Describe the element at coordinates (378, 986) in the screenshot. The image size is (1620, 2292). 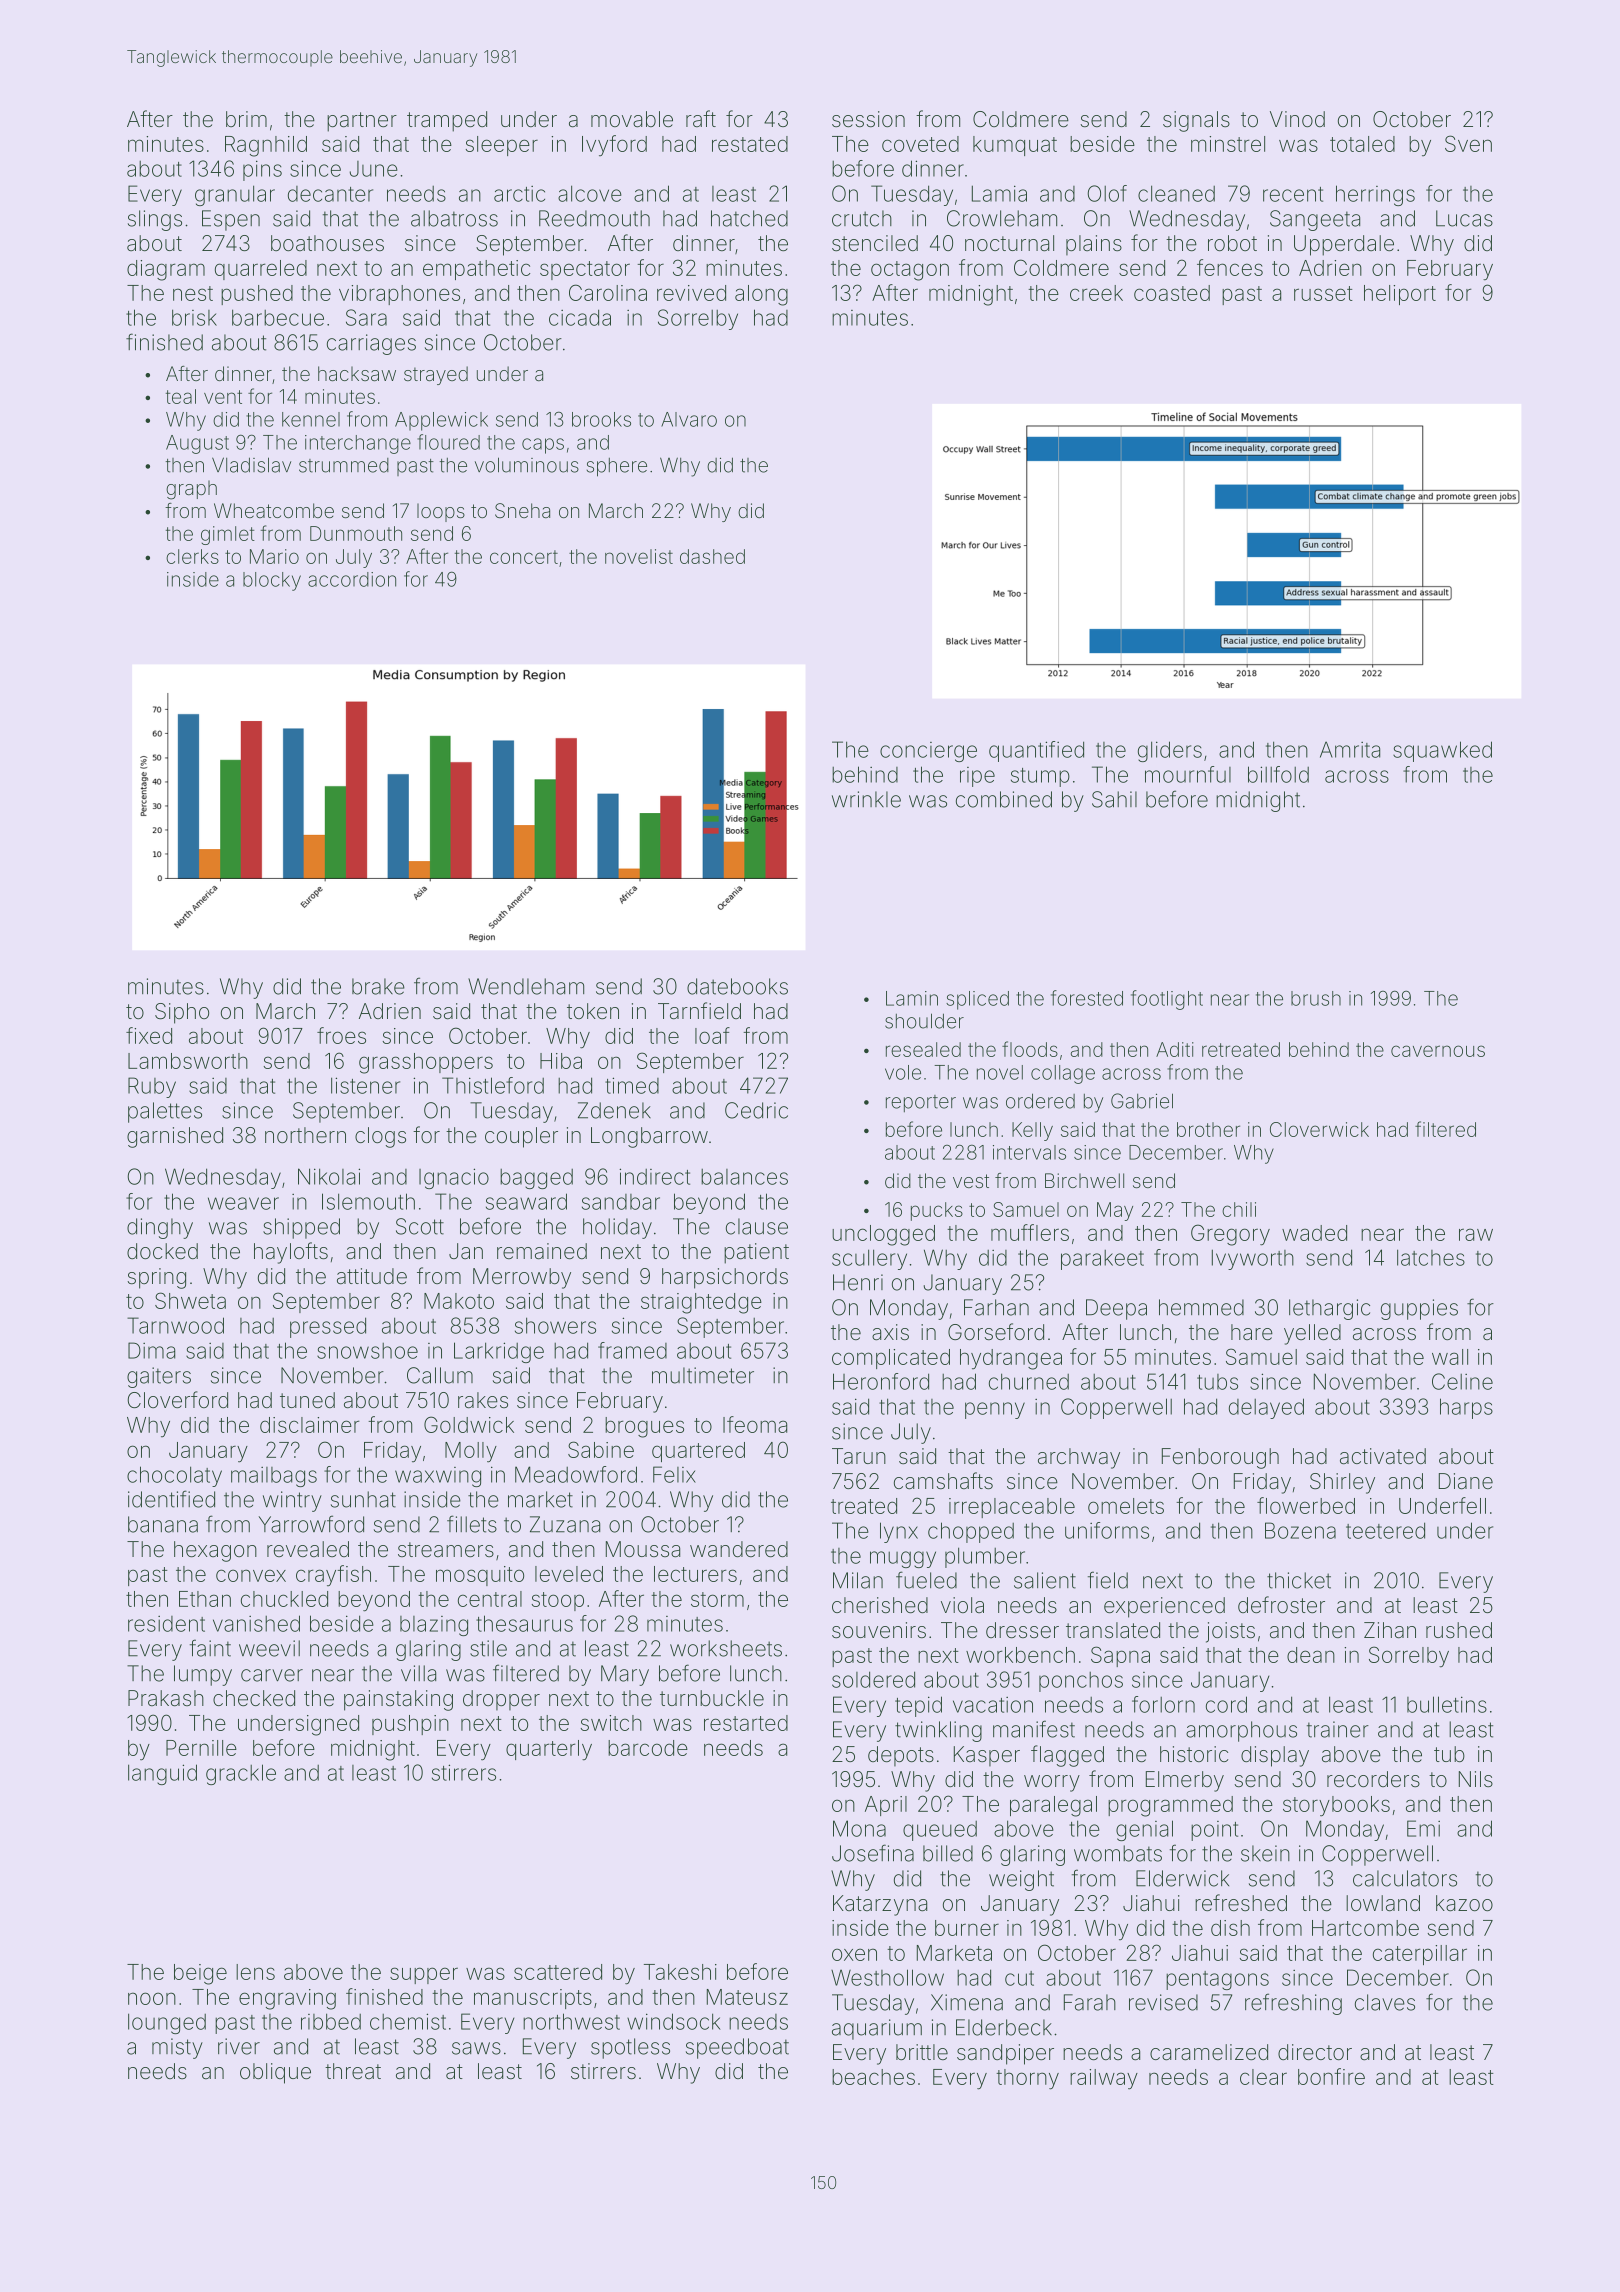
I see `brake` at that location.
